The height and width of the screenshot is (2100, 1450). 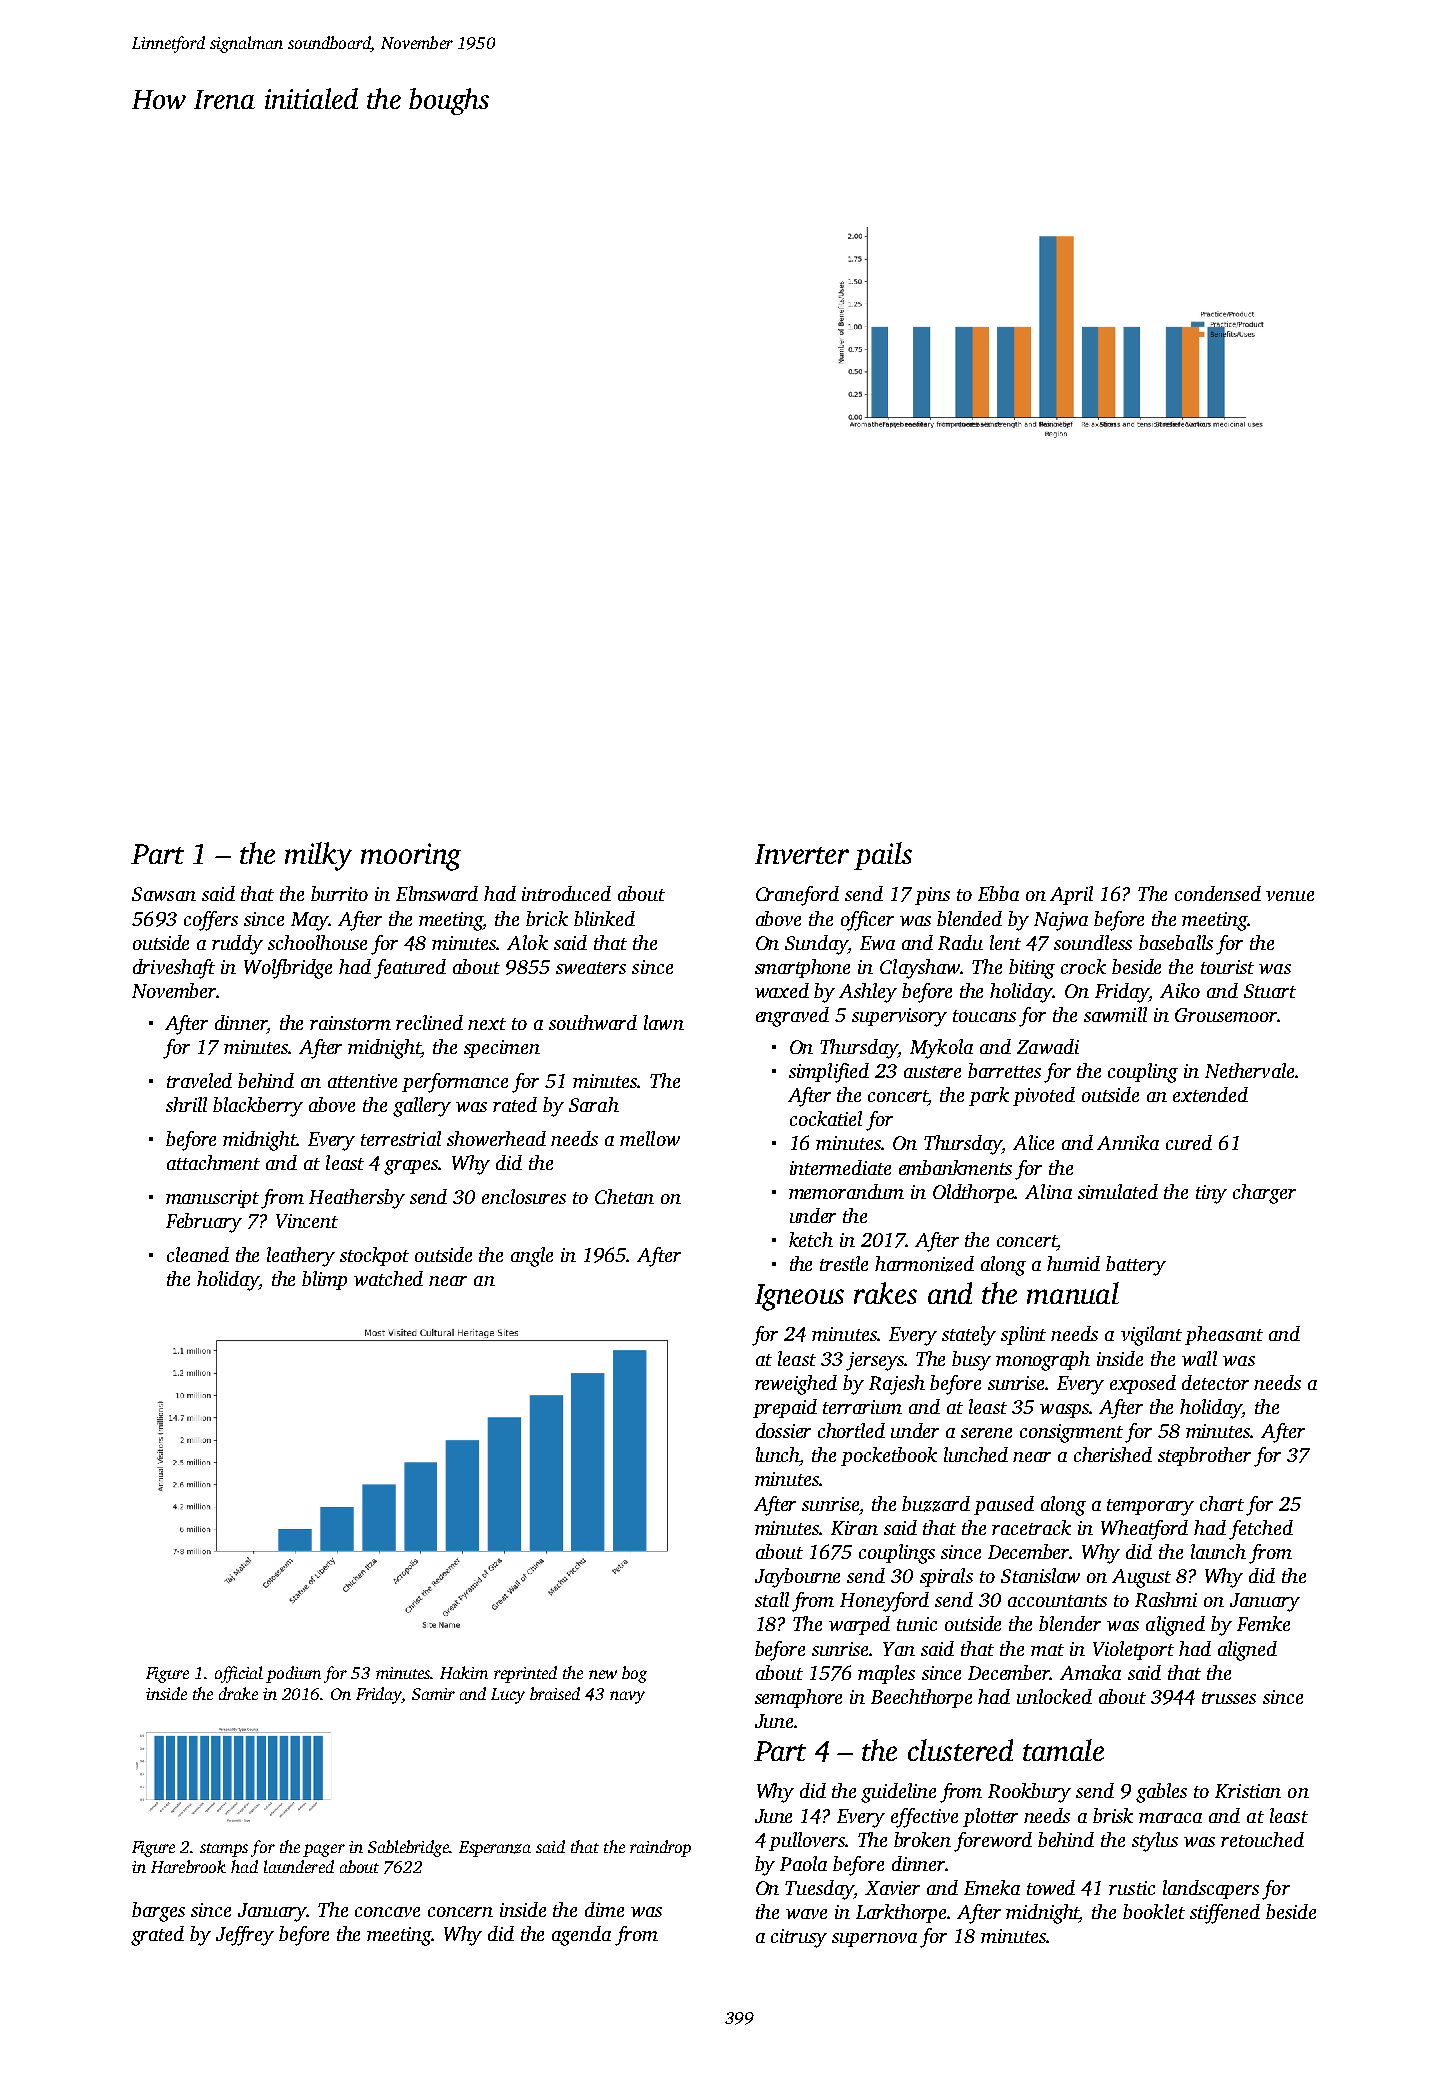 What do you see at coordinates (874, 1940) in the screenshot?
I see `supernova` at bounding box center [874, 1940].
